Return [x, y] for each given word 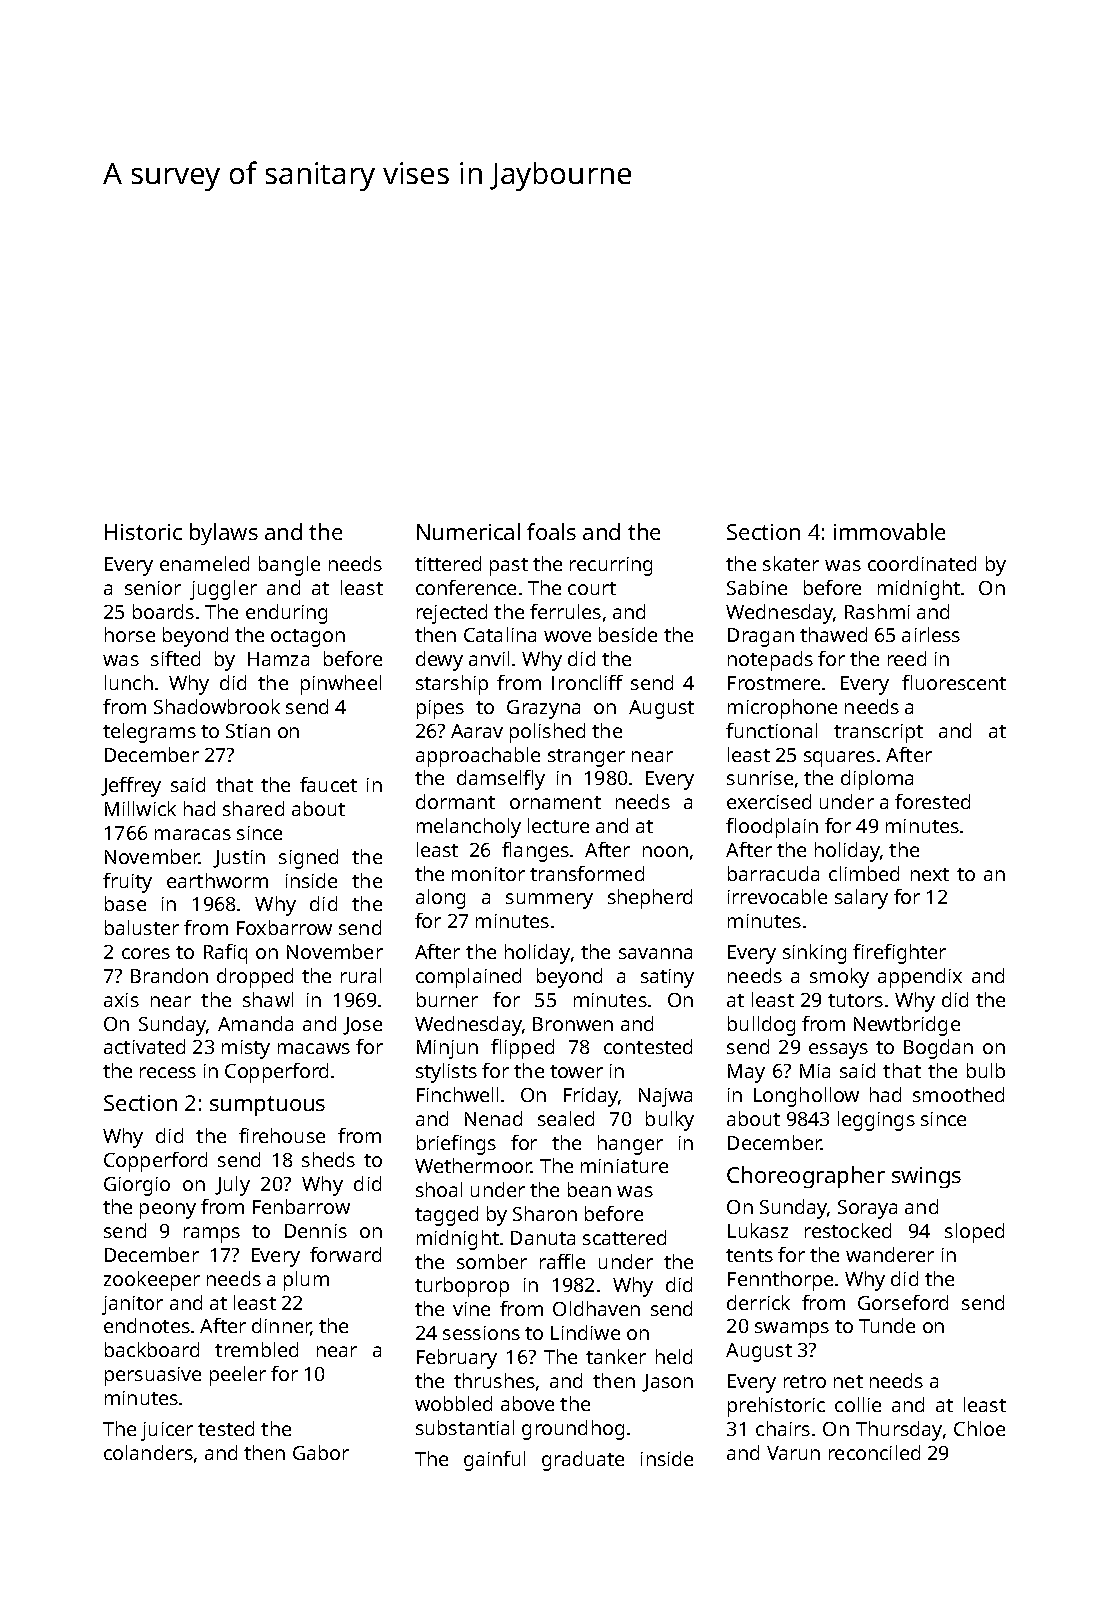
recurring [611, 566]
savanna [655, 953]
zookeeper [152, 1281]
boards [163, 611]
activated [144, 1046]
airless [931, 634]
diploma [877, 780]
